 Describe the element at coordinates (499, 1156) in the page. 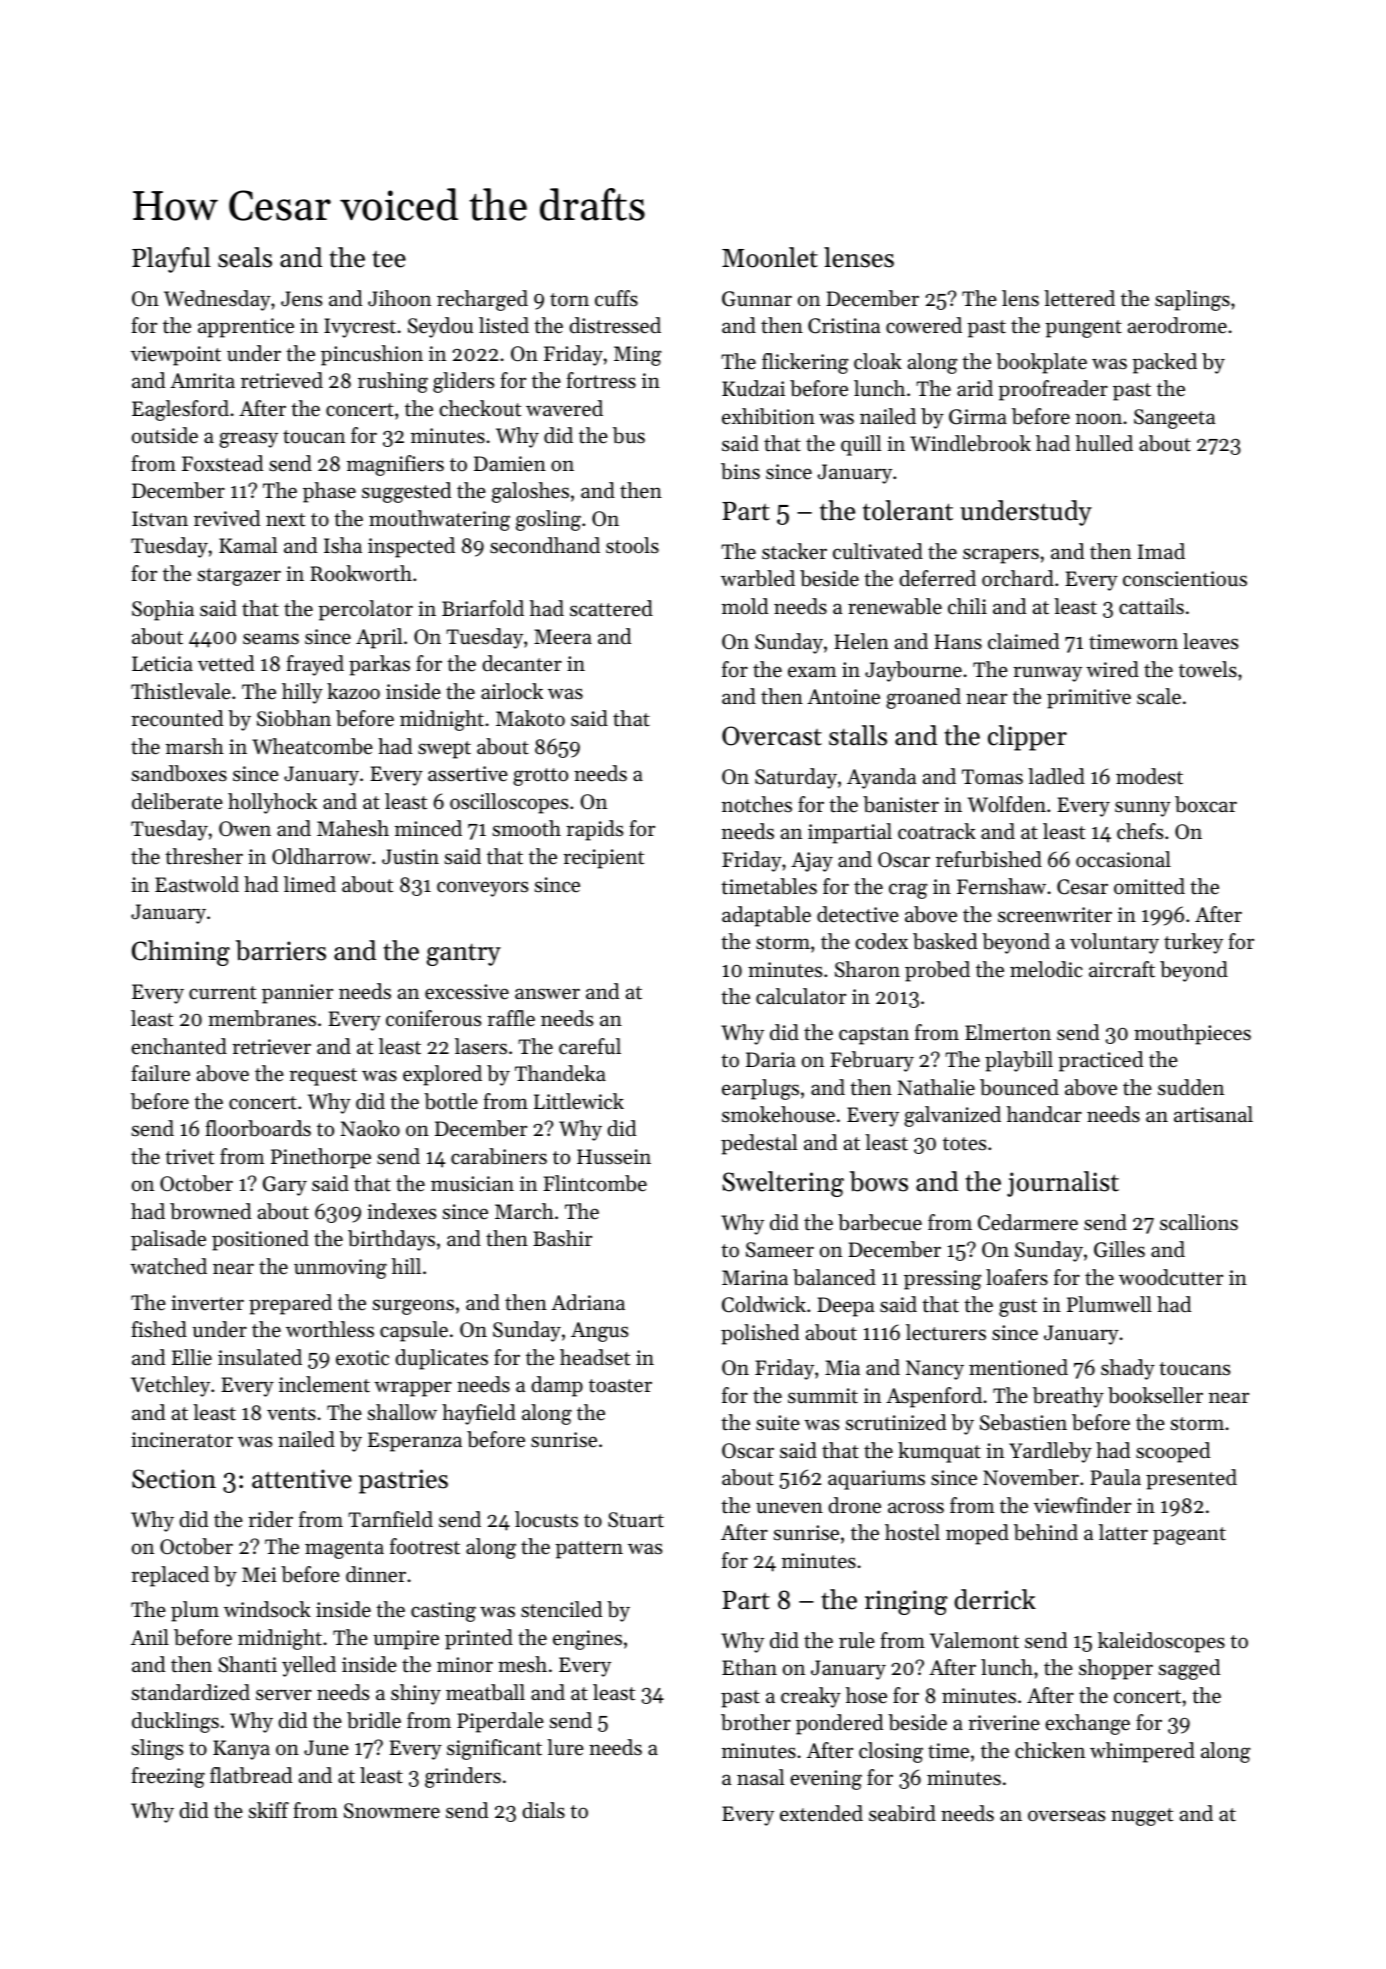

I see `carabiners` at that location.
